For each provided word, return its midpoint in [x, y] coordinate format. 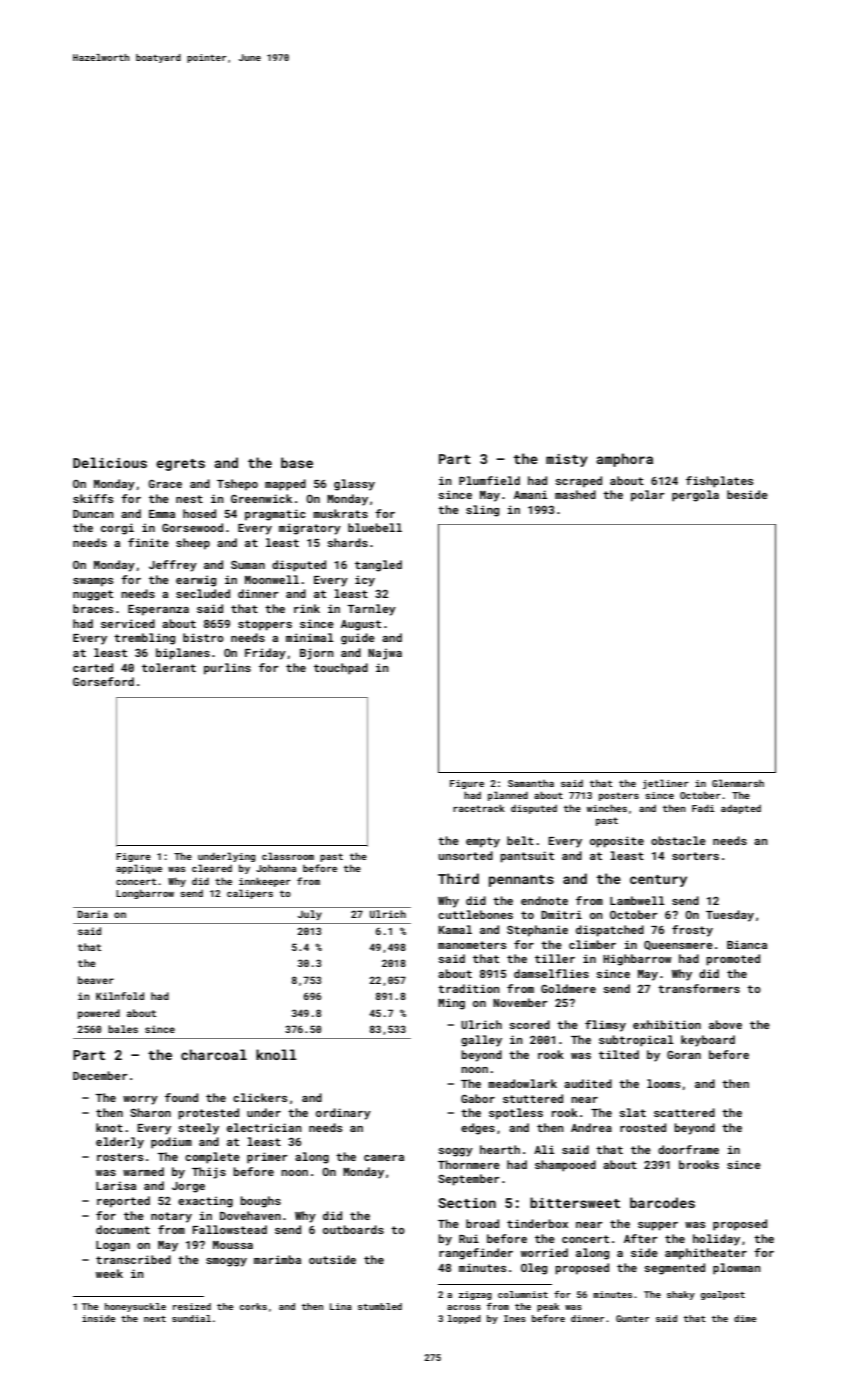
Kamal [455, 929]
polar [648, 496]
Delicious [110, 462]
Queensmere [678, 945]
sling [482, 511]
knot [109, 1127]
